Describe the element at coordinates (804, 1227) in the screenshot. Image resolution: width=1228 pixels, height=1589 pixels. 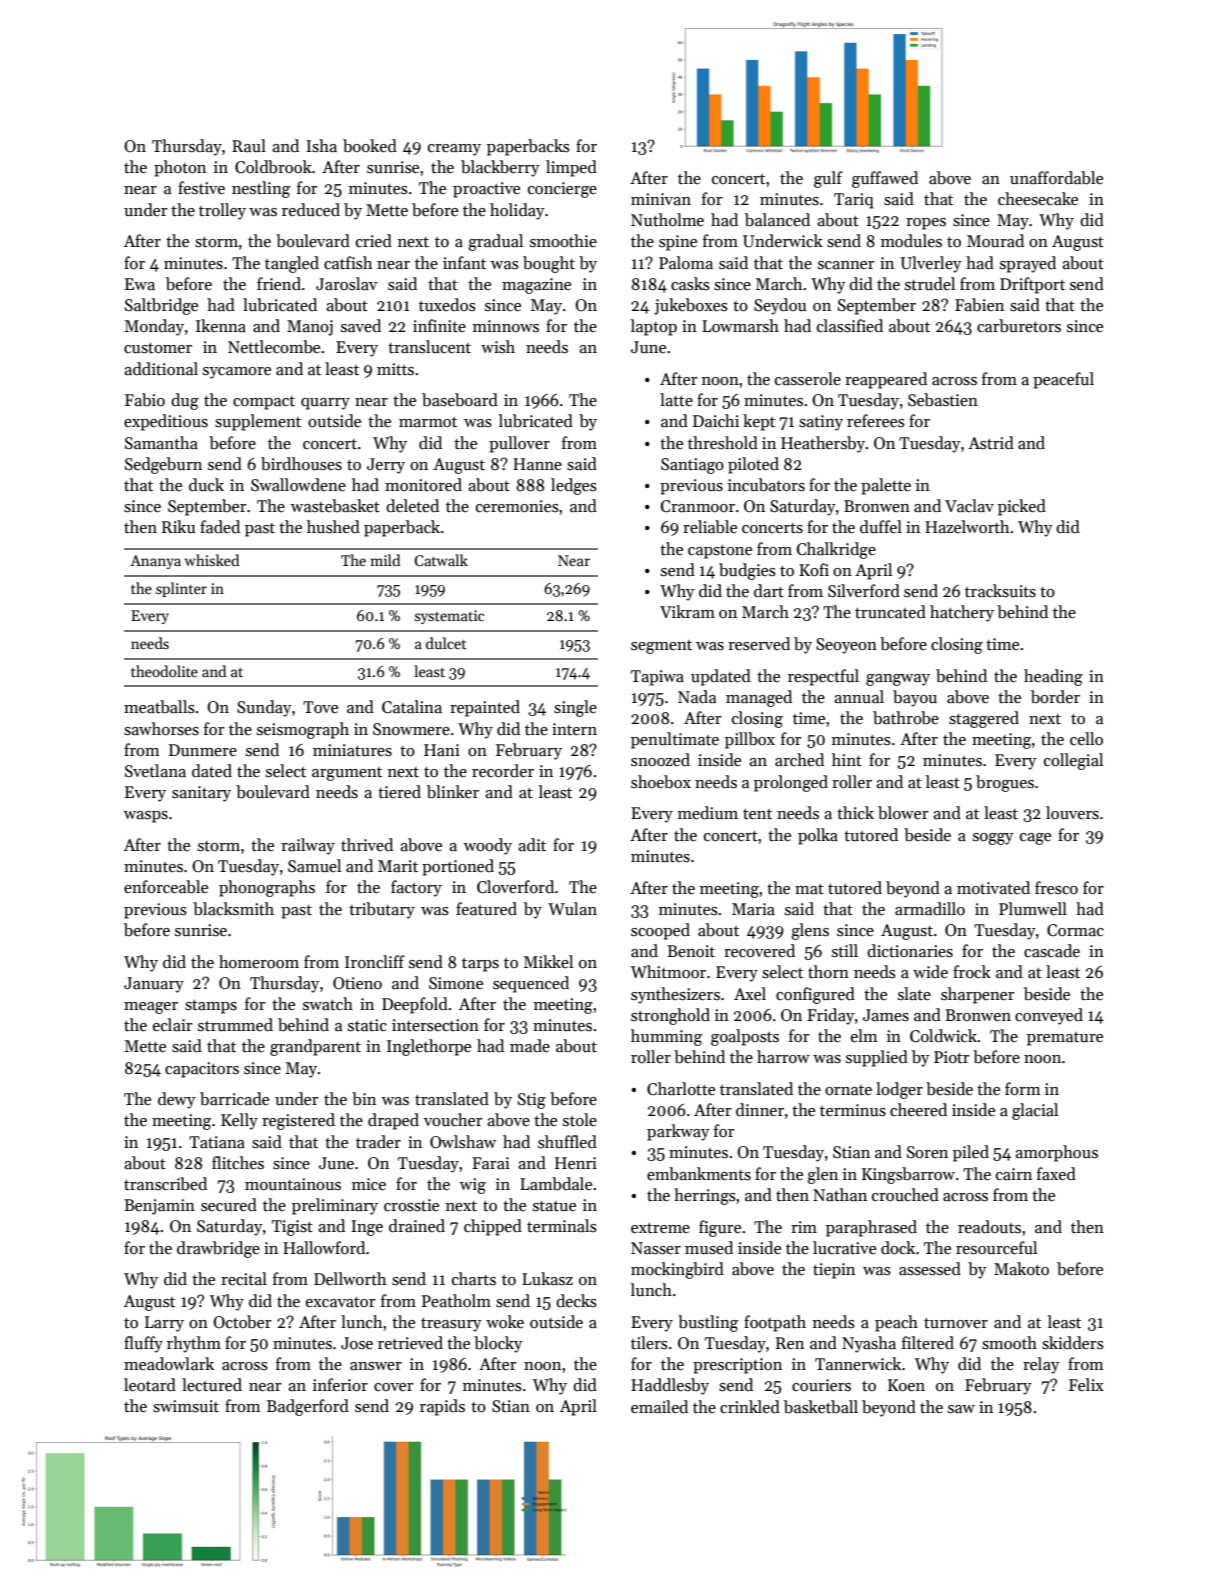
I see `rim` at that location.
